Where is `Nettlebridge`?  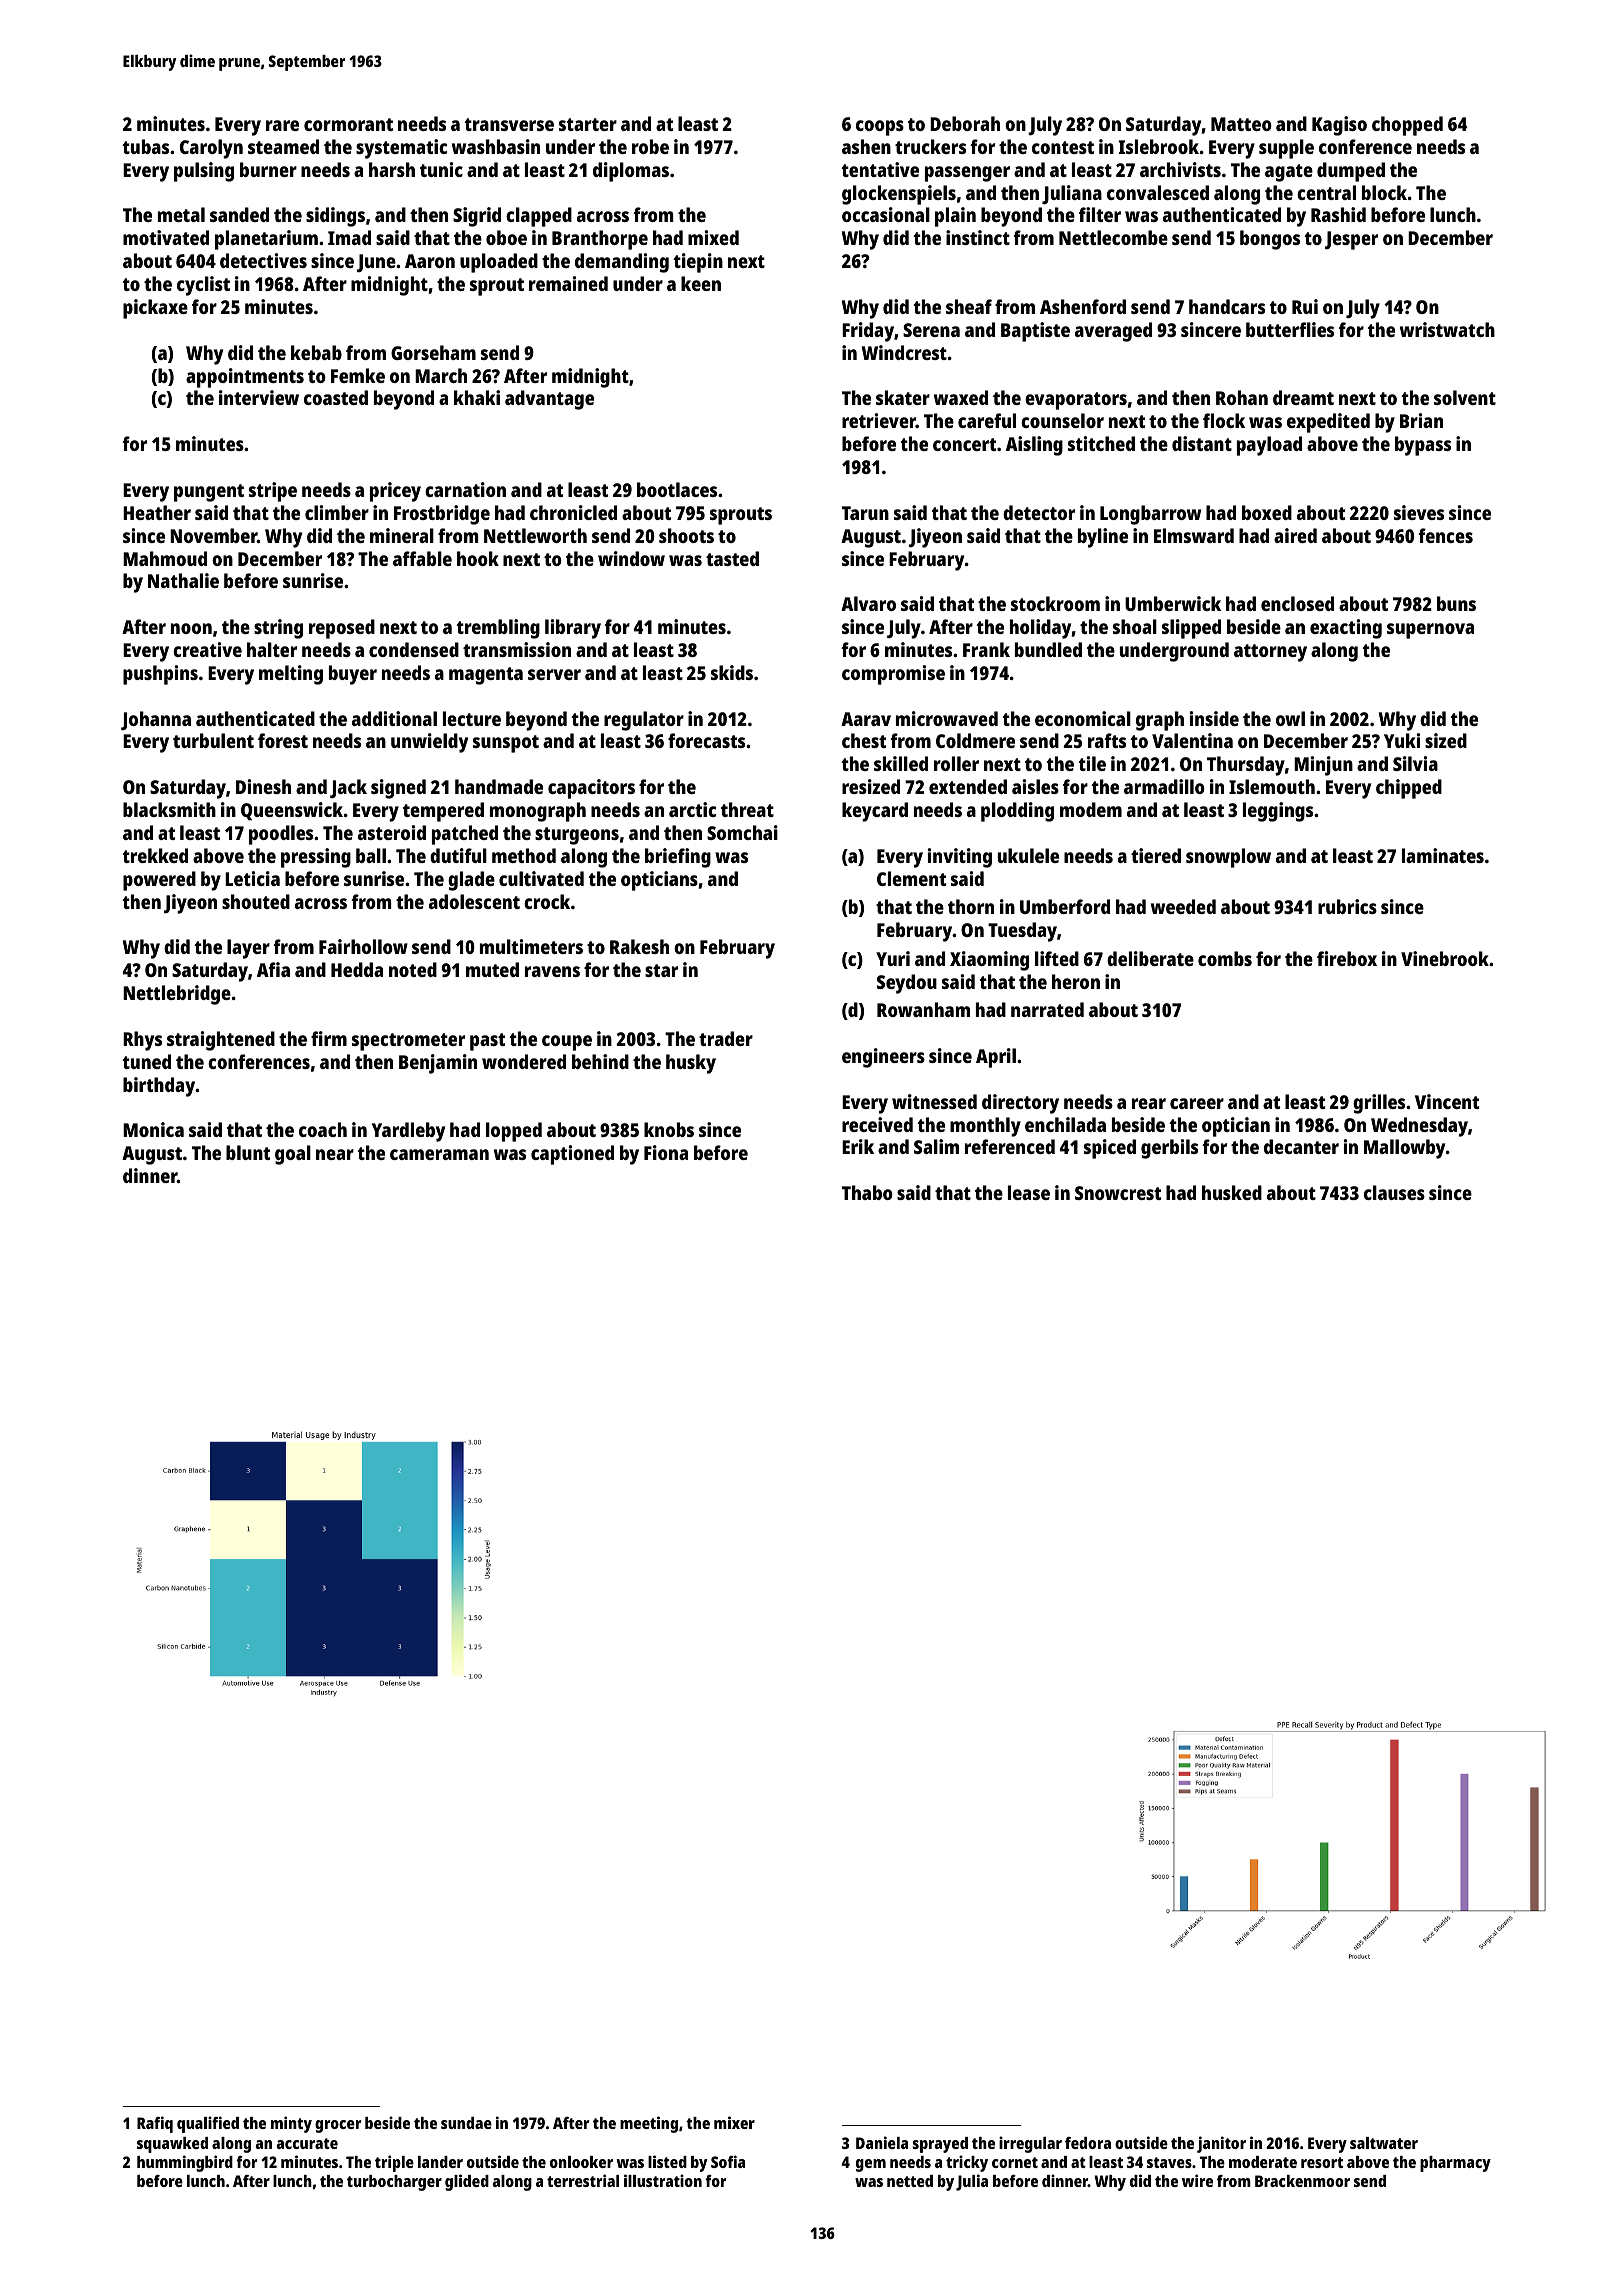 Nettlebridge is located at coordinates (177, 995).
